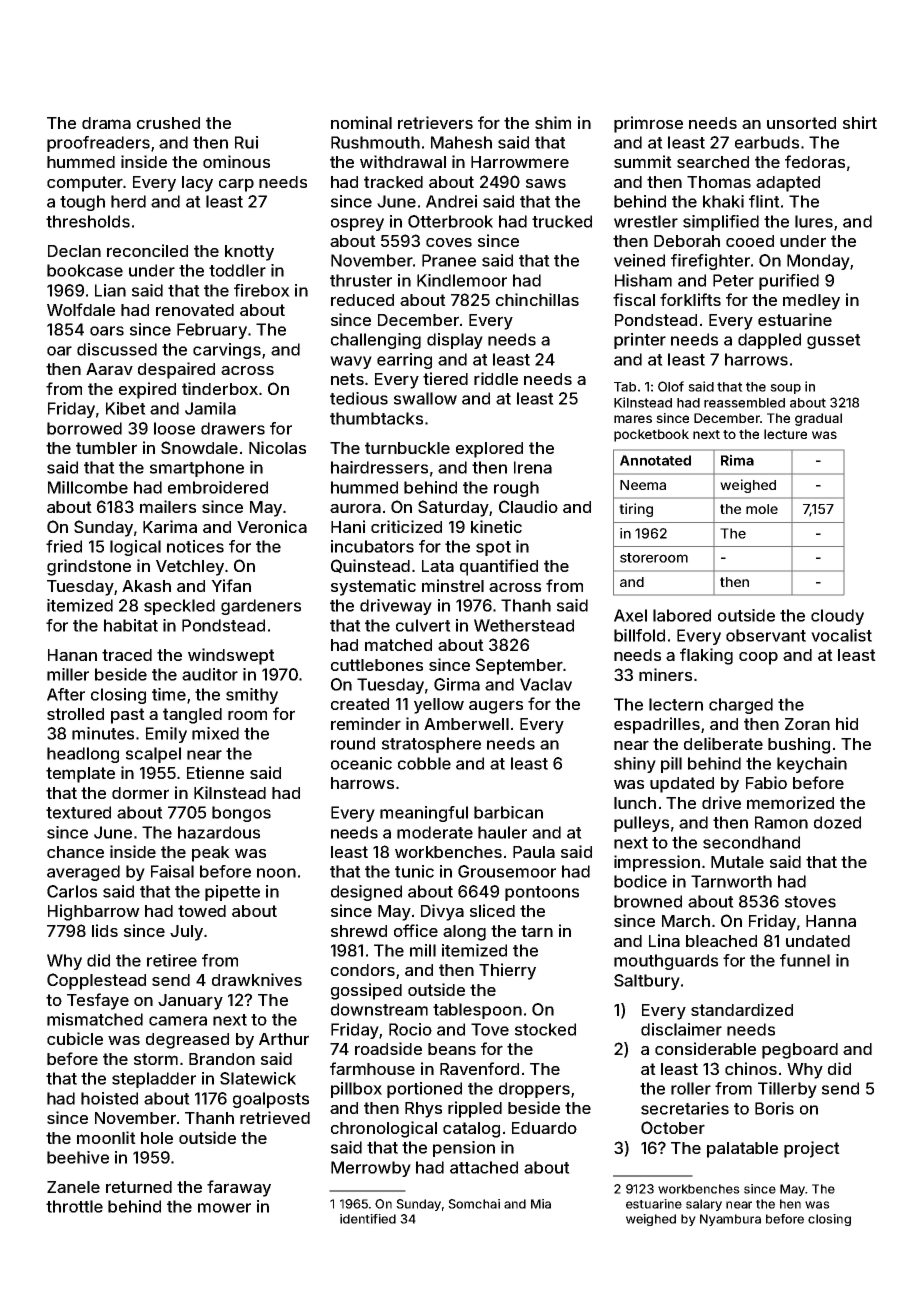  I want to click on Carlos, so click(72, 891).
